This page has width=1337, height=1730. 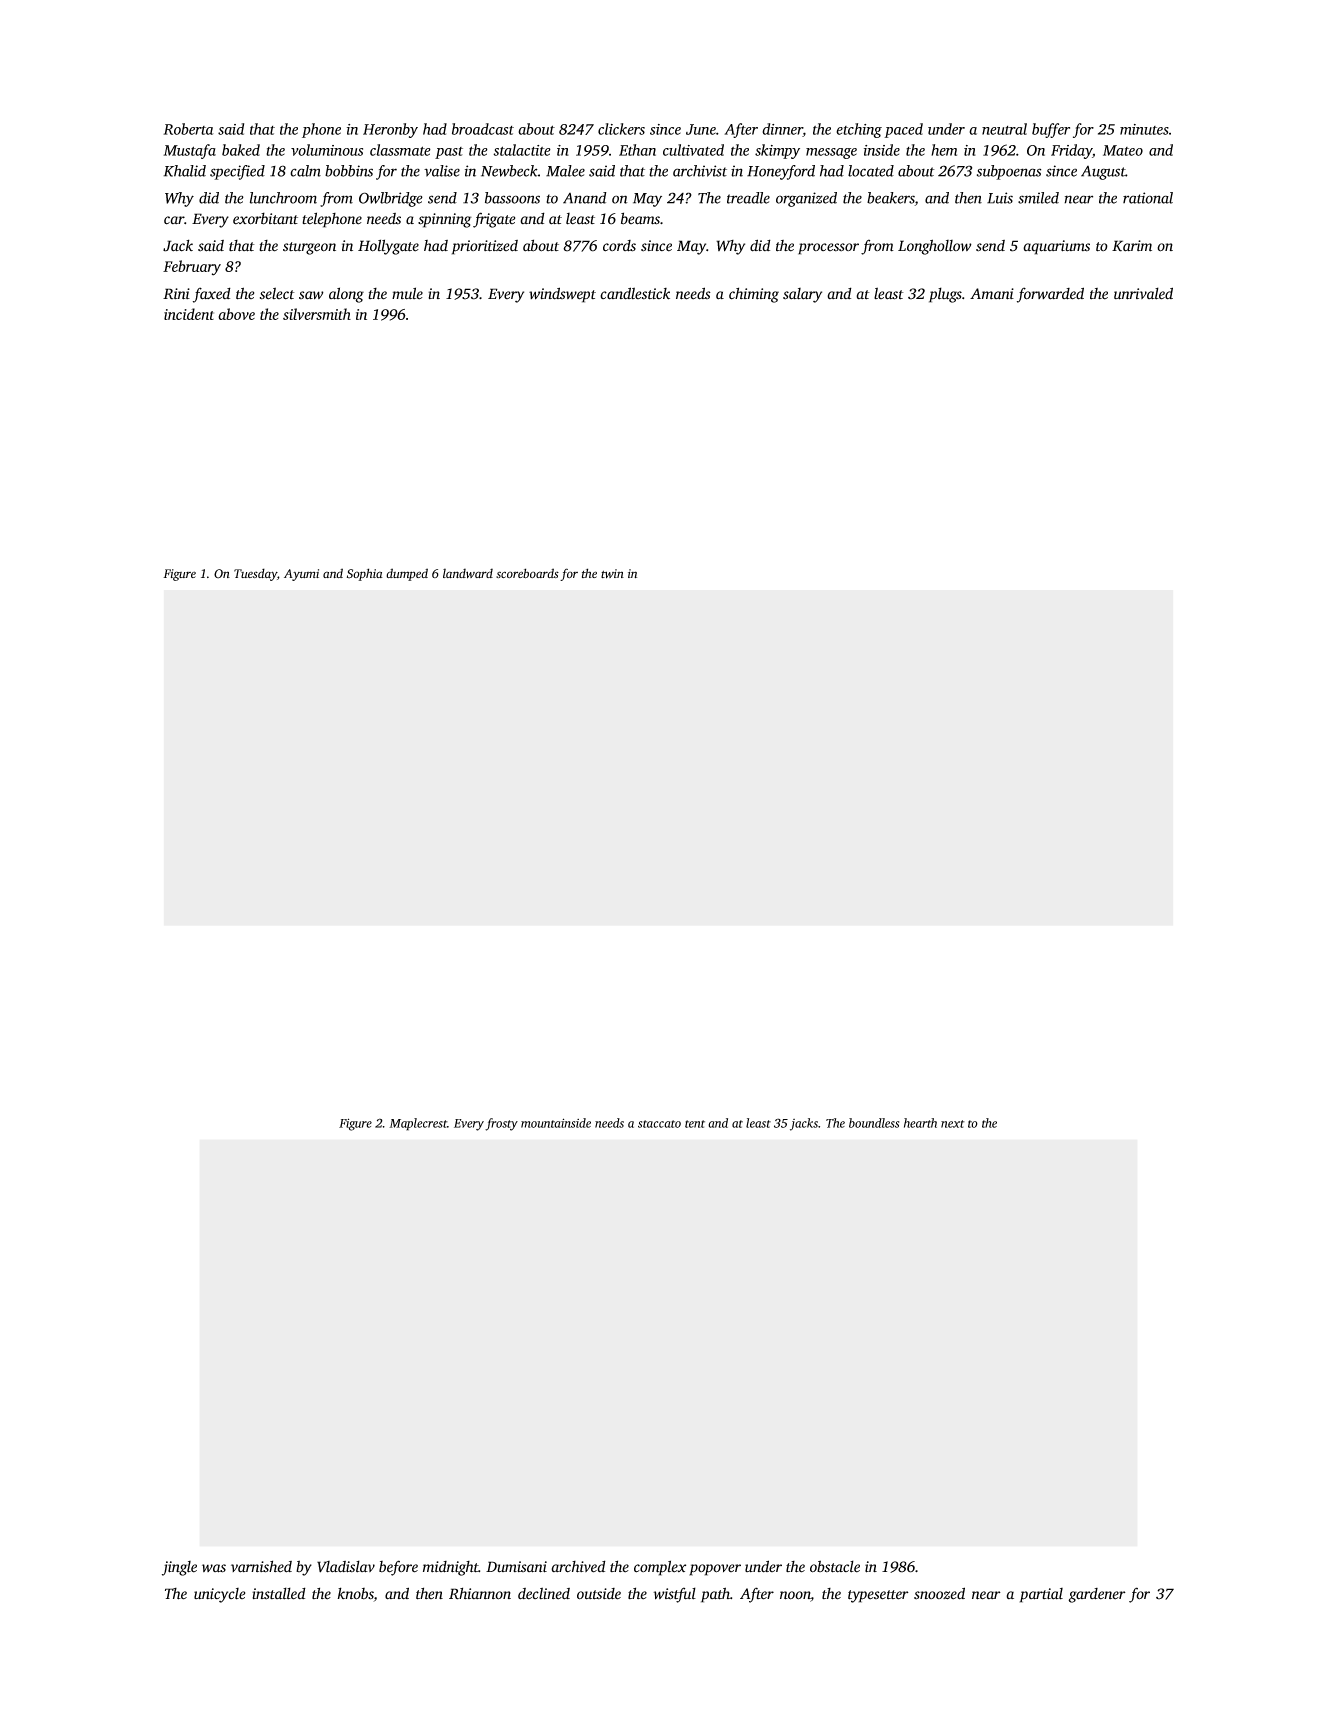 What do you see at coordinates (695, 1124) in the page?
I see `tent` at bounding box center [695, 1124].
